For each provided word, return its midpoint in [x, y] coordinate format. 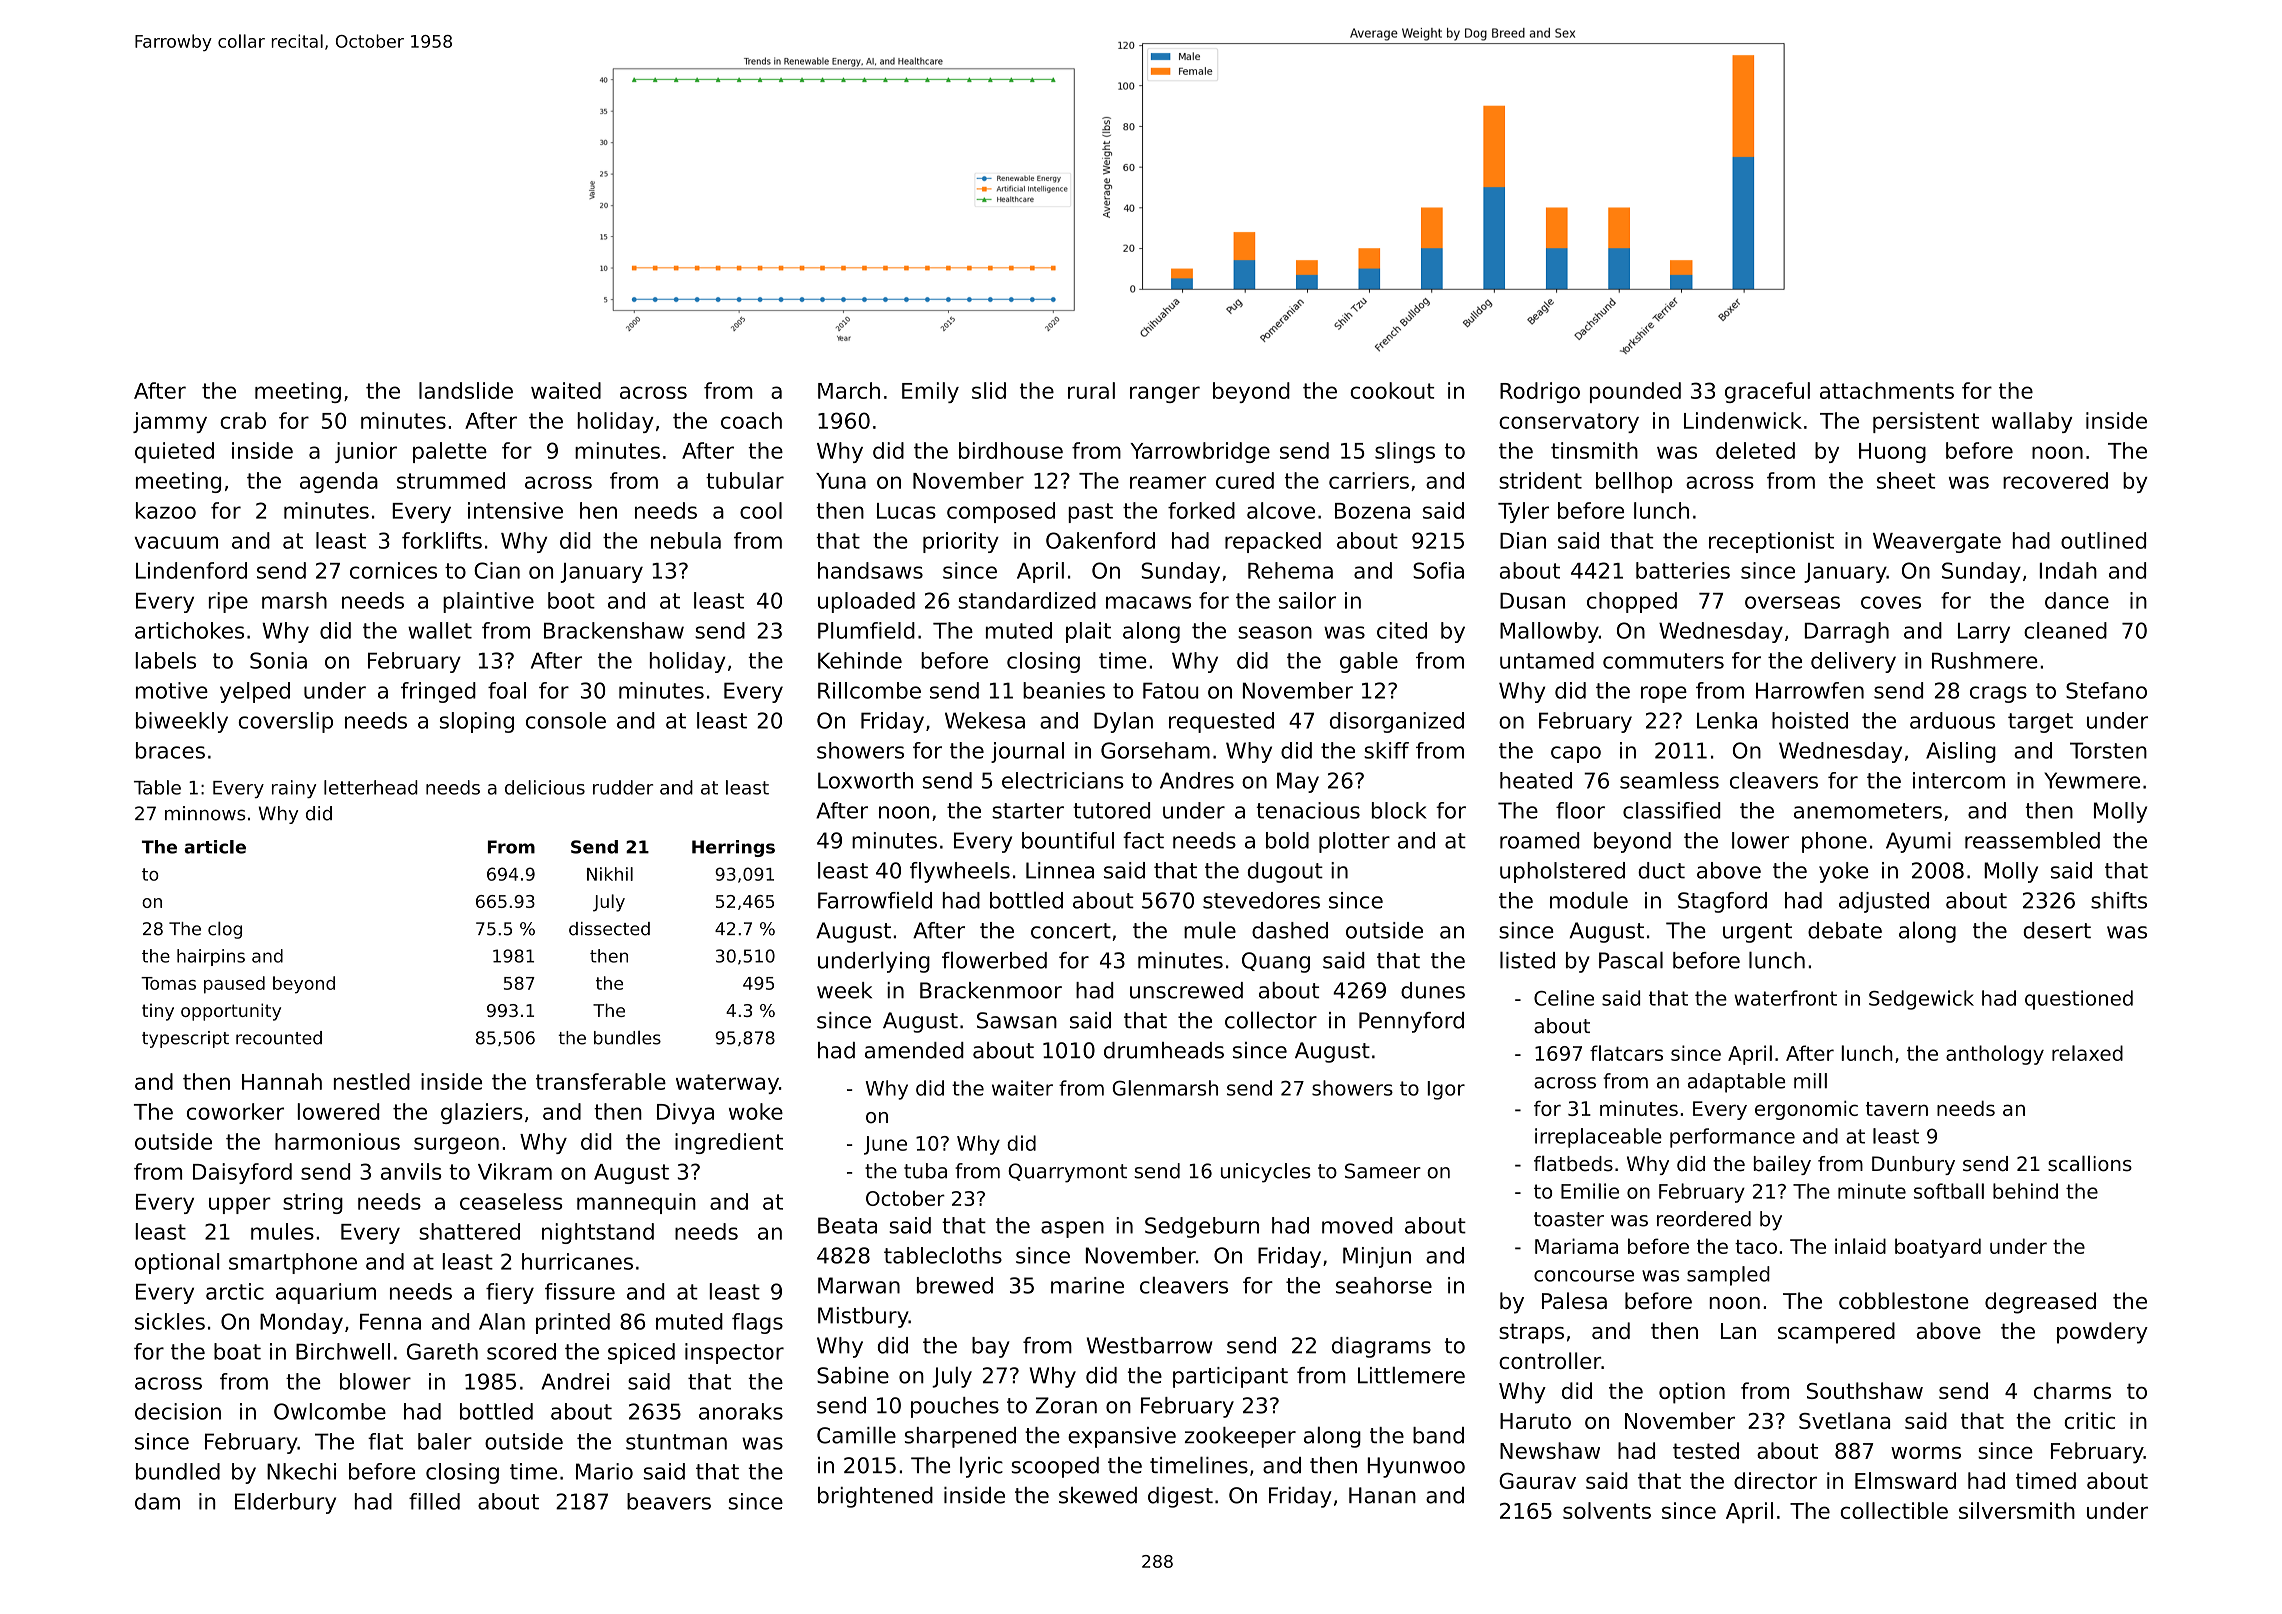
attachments [1887, 390]
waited [566, 390]
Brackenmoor [991, 990]
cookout [1392, 390]
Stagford [1722, 902]
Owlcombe [330, 1411]
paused [234, 985]
